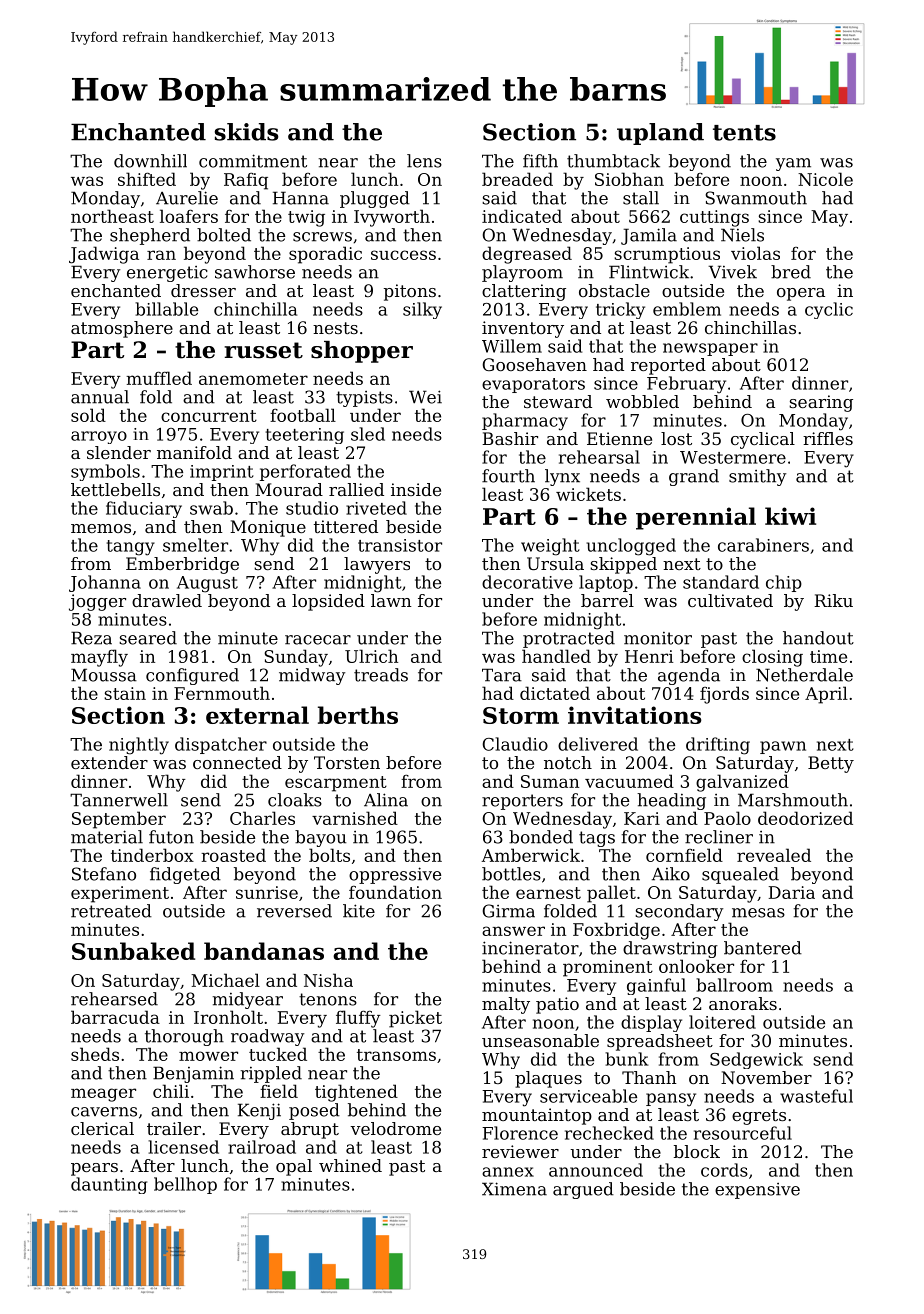 The image size is (924, 1314). I want to click on twig, so click(306, 218).
